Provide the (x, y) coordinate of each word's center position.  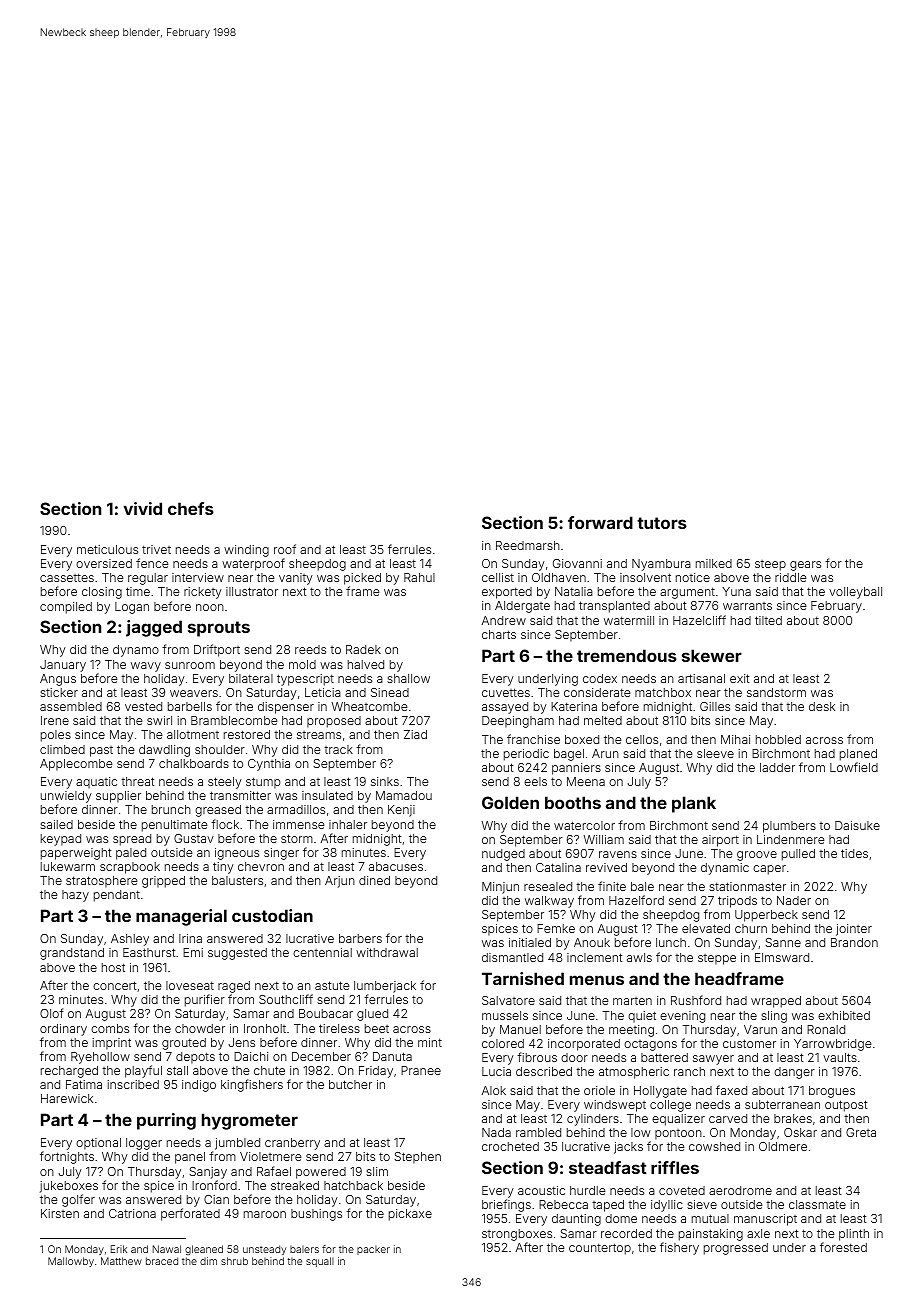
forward (600, 522)
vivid (143, 508)
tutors (662, 523)
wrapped (776, 1002)
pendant (117, 896)
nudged (503, 855)
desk (822, 706)
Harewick (67, 1098)
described (544, 1071)
